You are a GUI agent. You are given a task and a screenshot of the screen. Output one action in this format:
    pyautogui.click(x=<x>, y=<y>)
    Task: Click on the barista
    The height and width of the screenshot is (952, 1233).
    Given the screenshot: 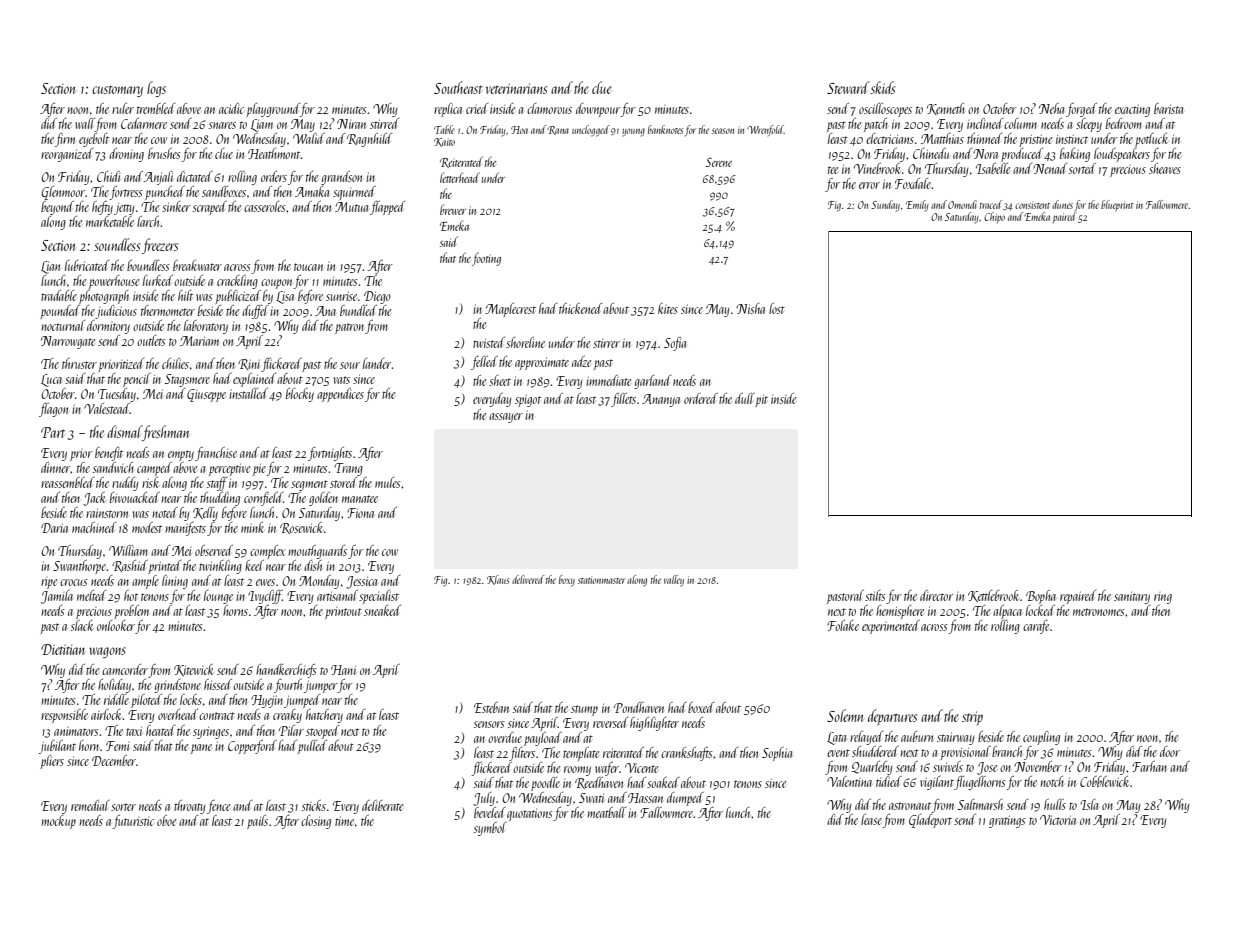 What is the action you would take?
    pyautogui.click(x=1168, y=108)
